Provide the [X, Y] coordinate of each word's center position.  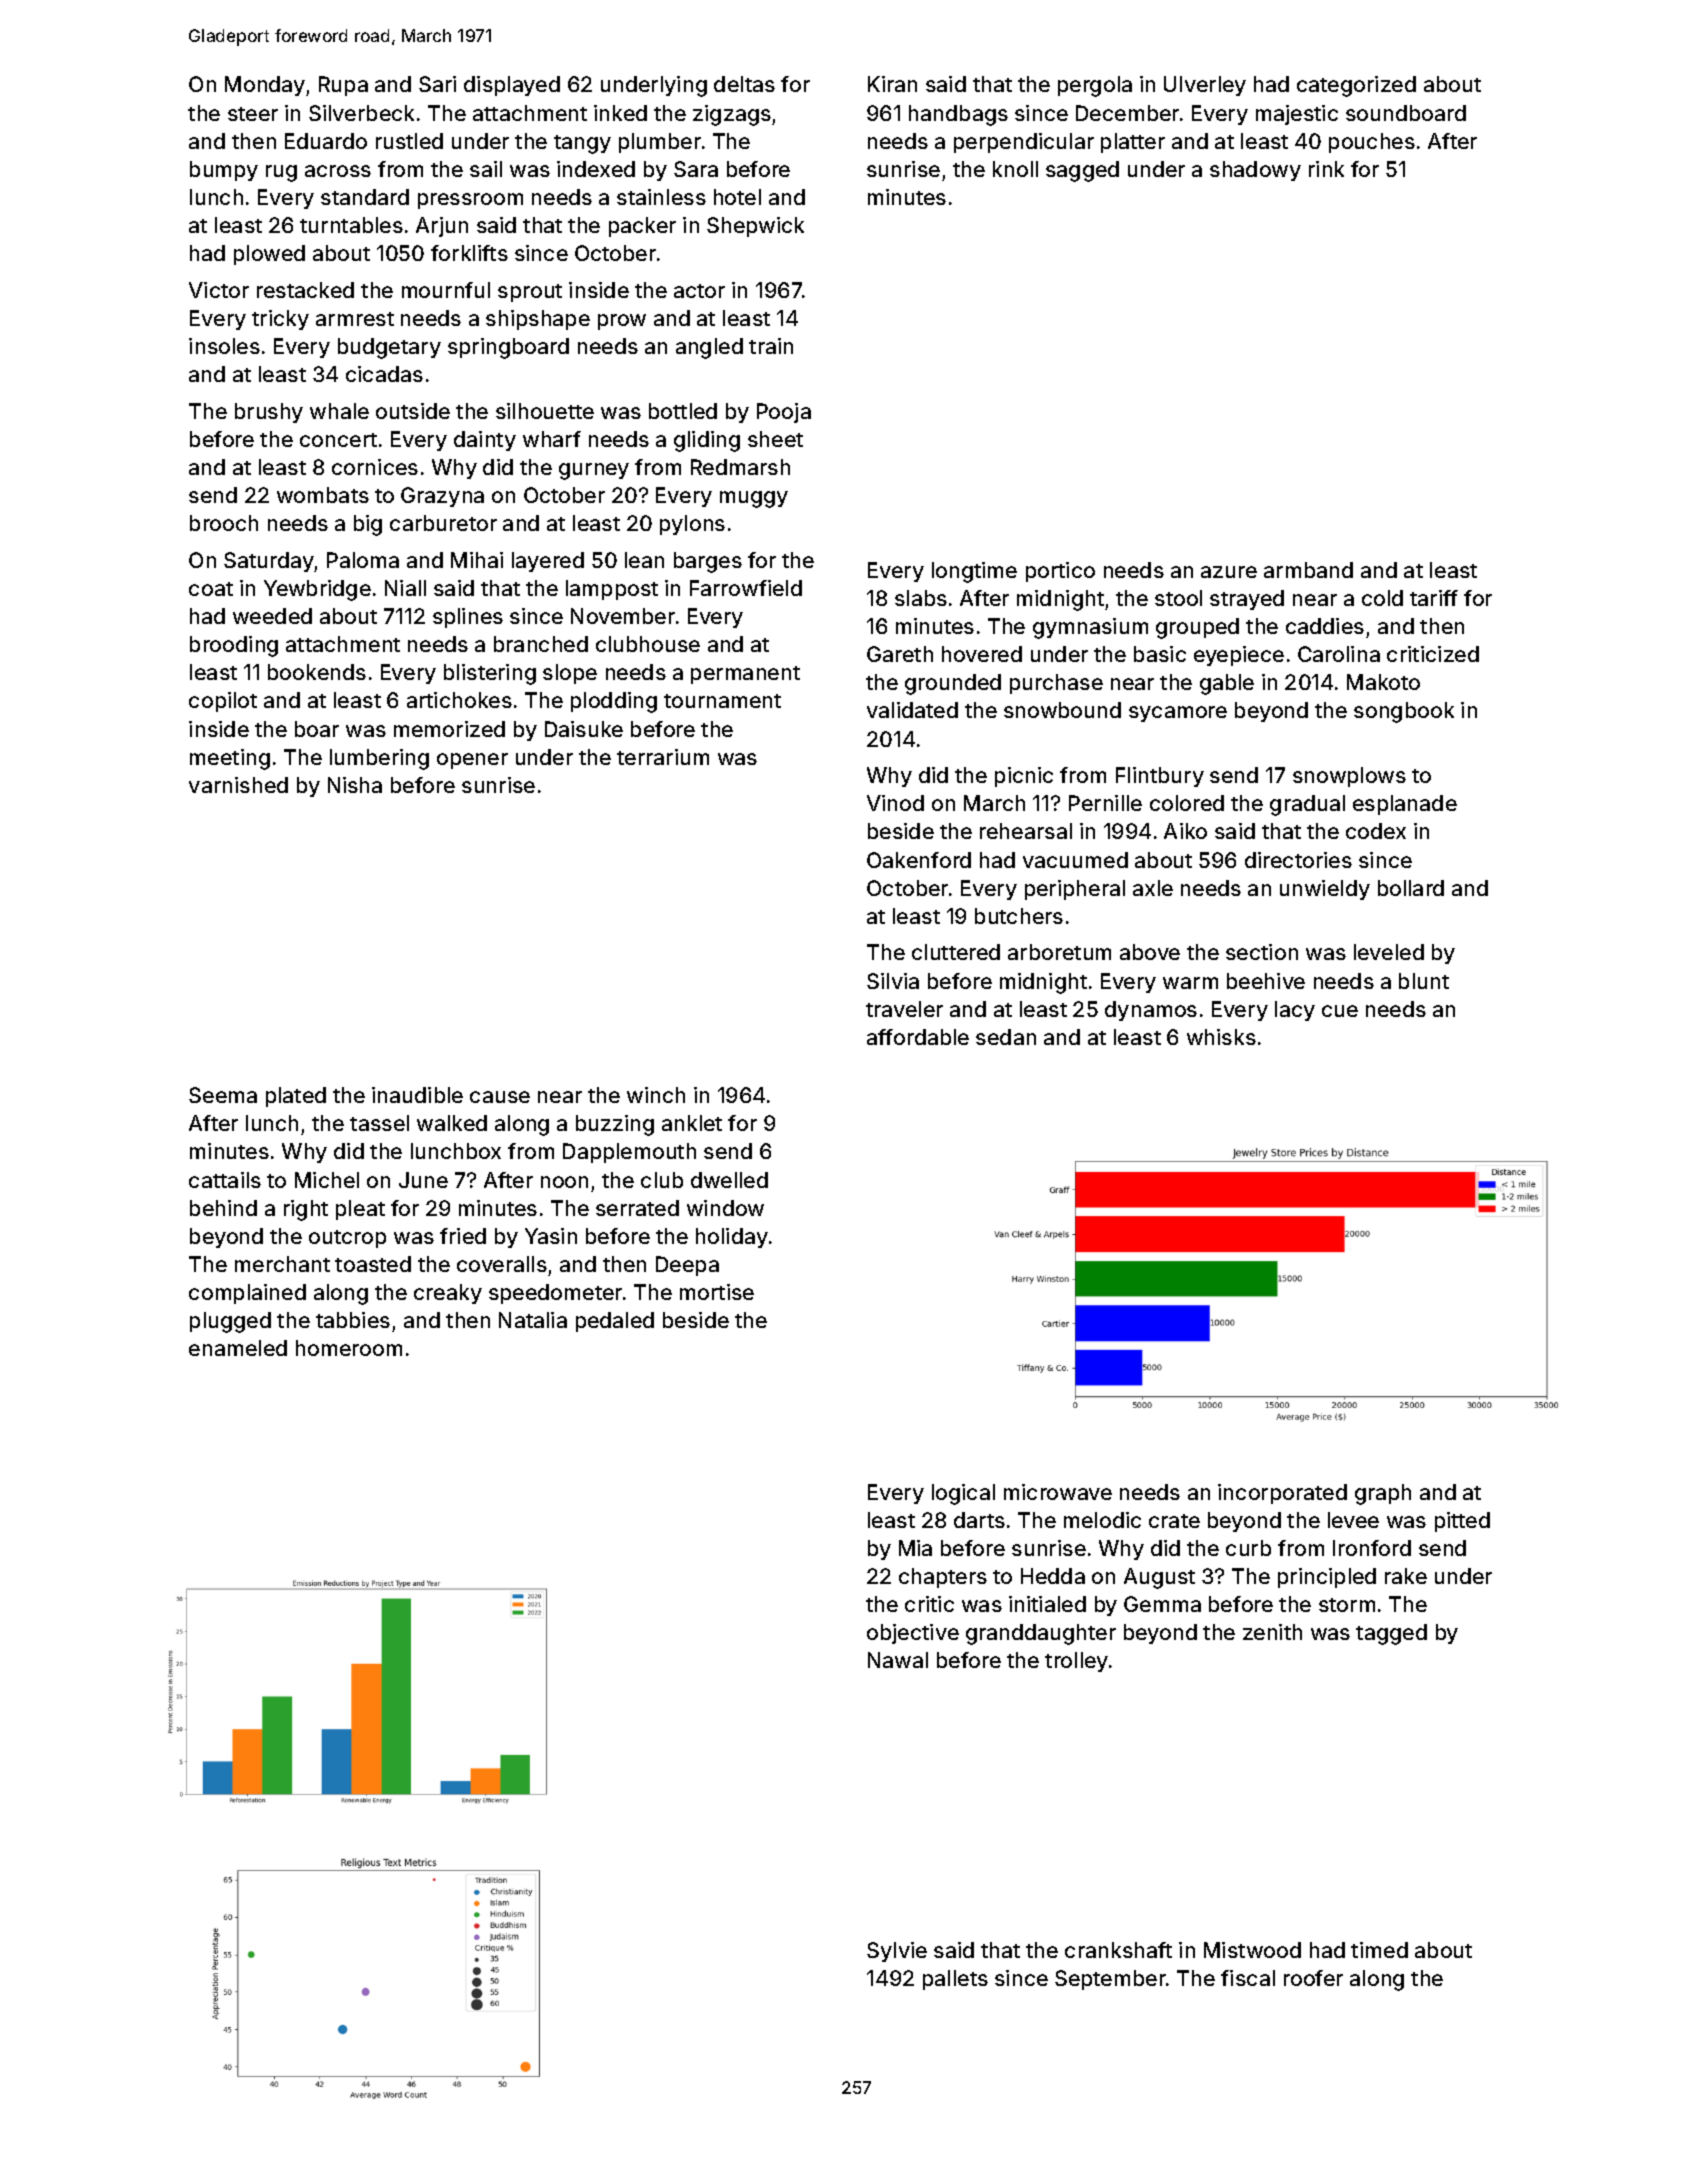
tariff [1434, 598]
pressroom [470, 201]
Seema [223, 1095]
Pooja [784, 413]
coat [211, 589]
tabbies [353, 1320]
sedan [1006, 1037]
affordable [918, 1037]
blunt [1424, 981]
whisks [1221, 1037]
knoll [1015, 169]
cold [1382, 598]
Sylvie [897, 1952]
